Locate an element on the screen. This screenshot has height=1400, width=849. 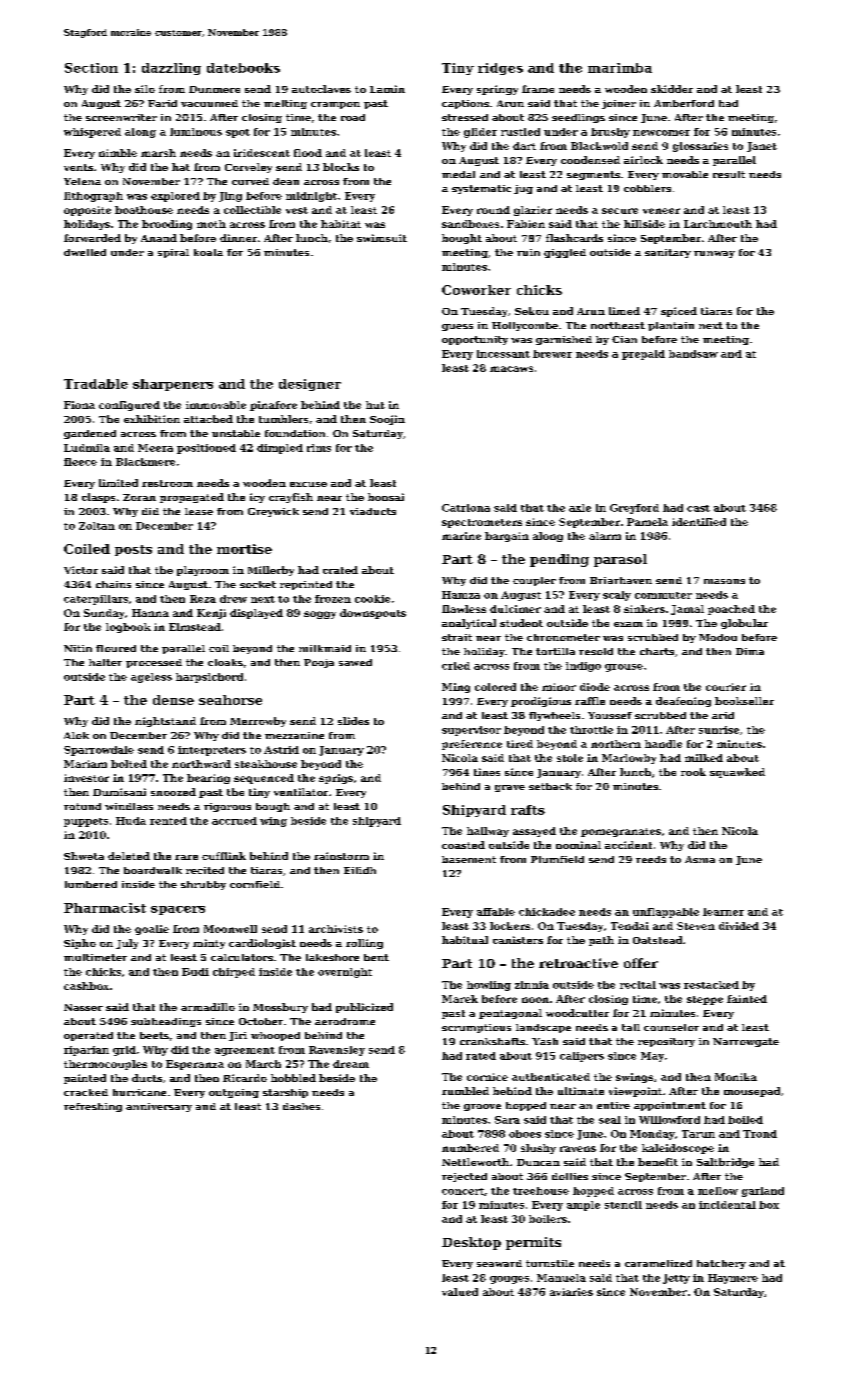
Dima is located at coordinates (750, 651).
